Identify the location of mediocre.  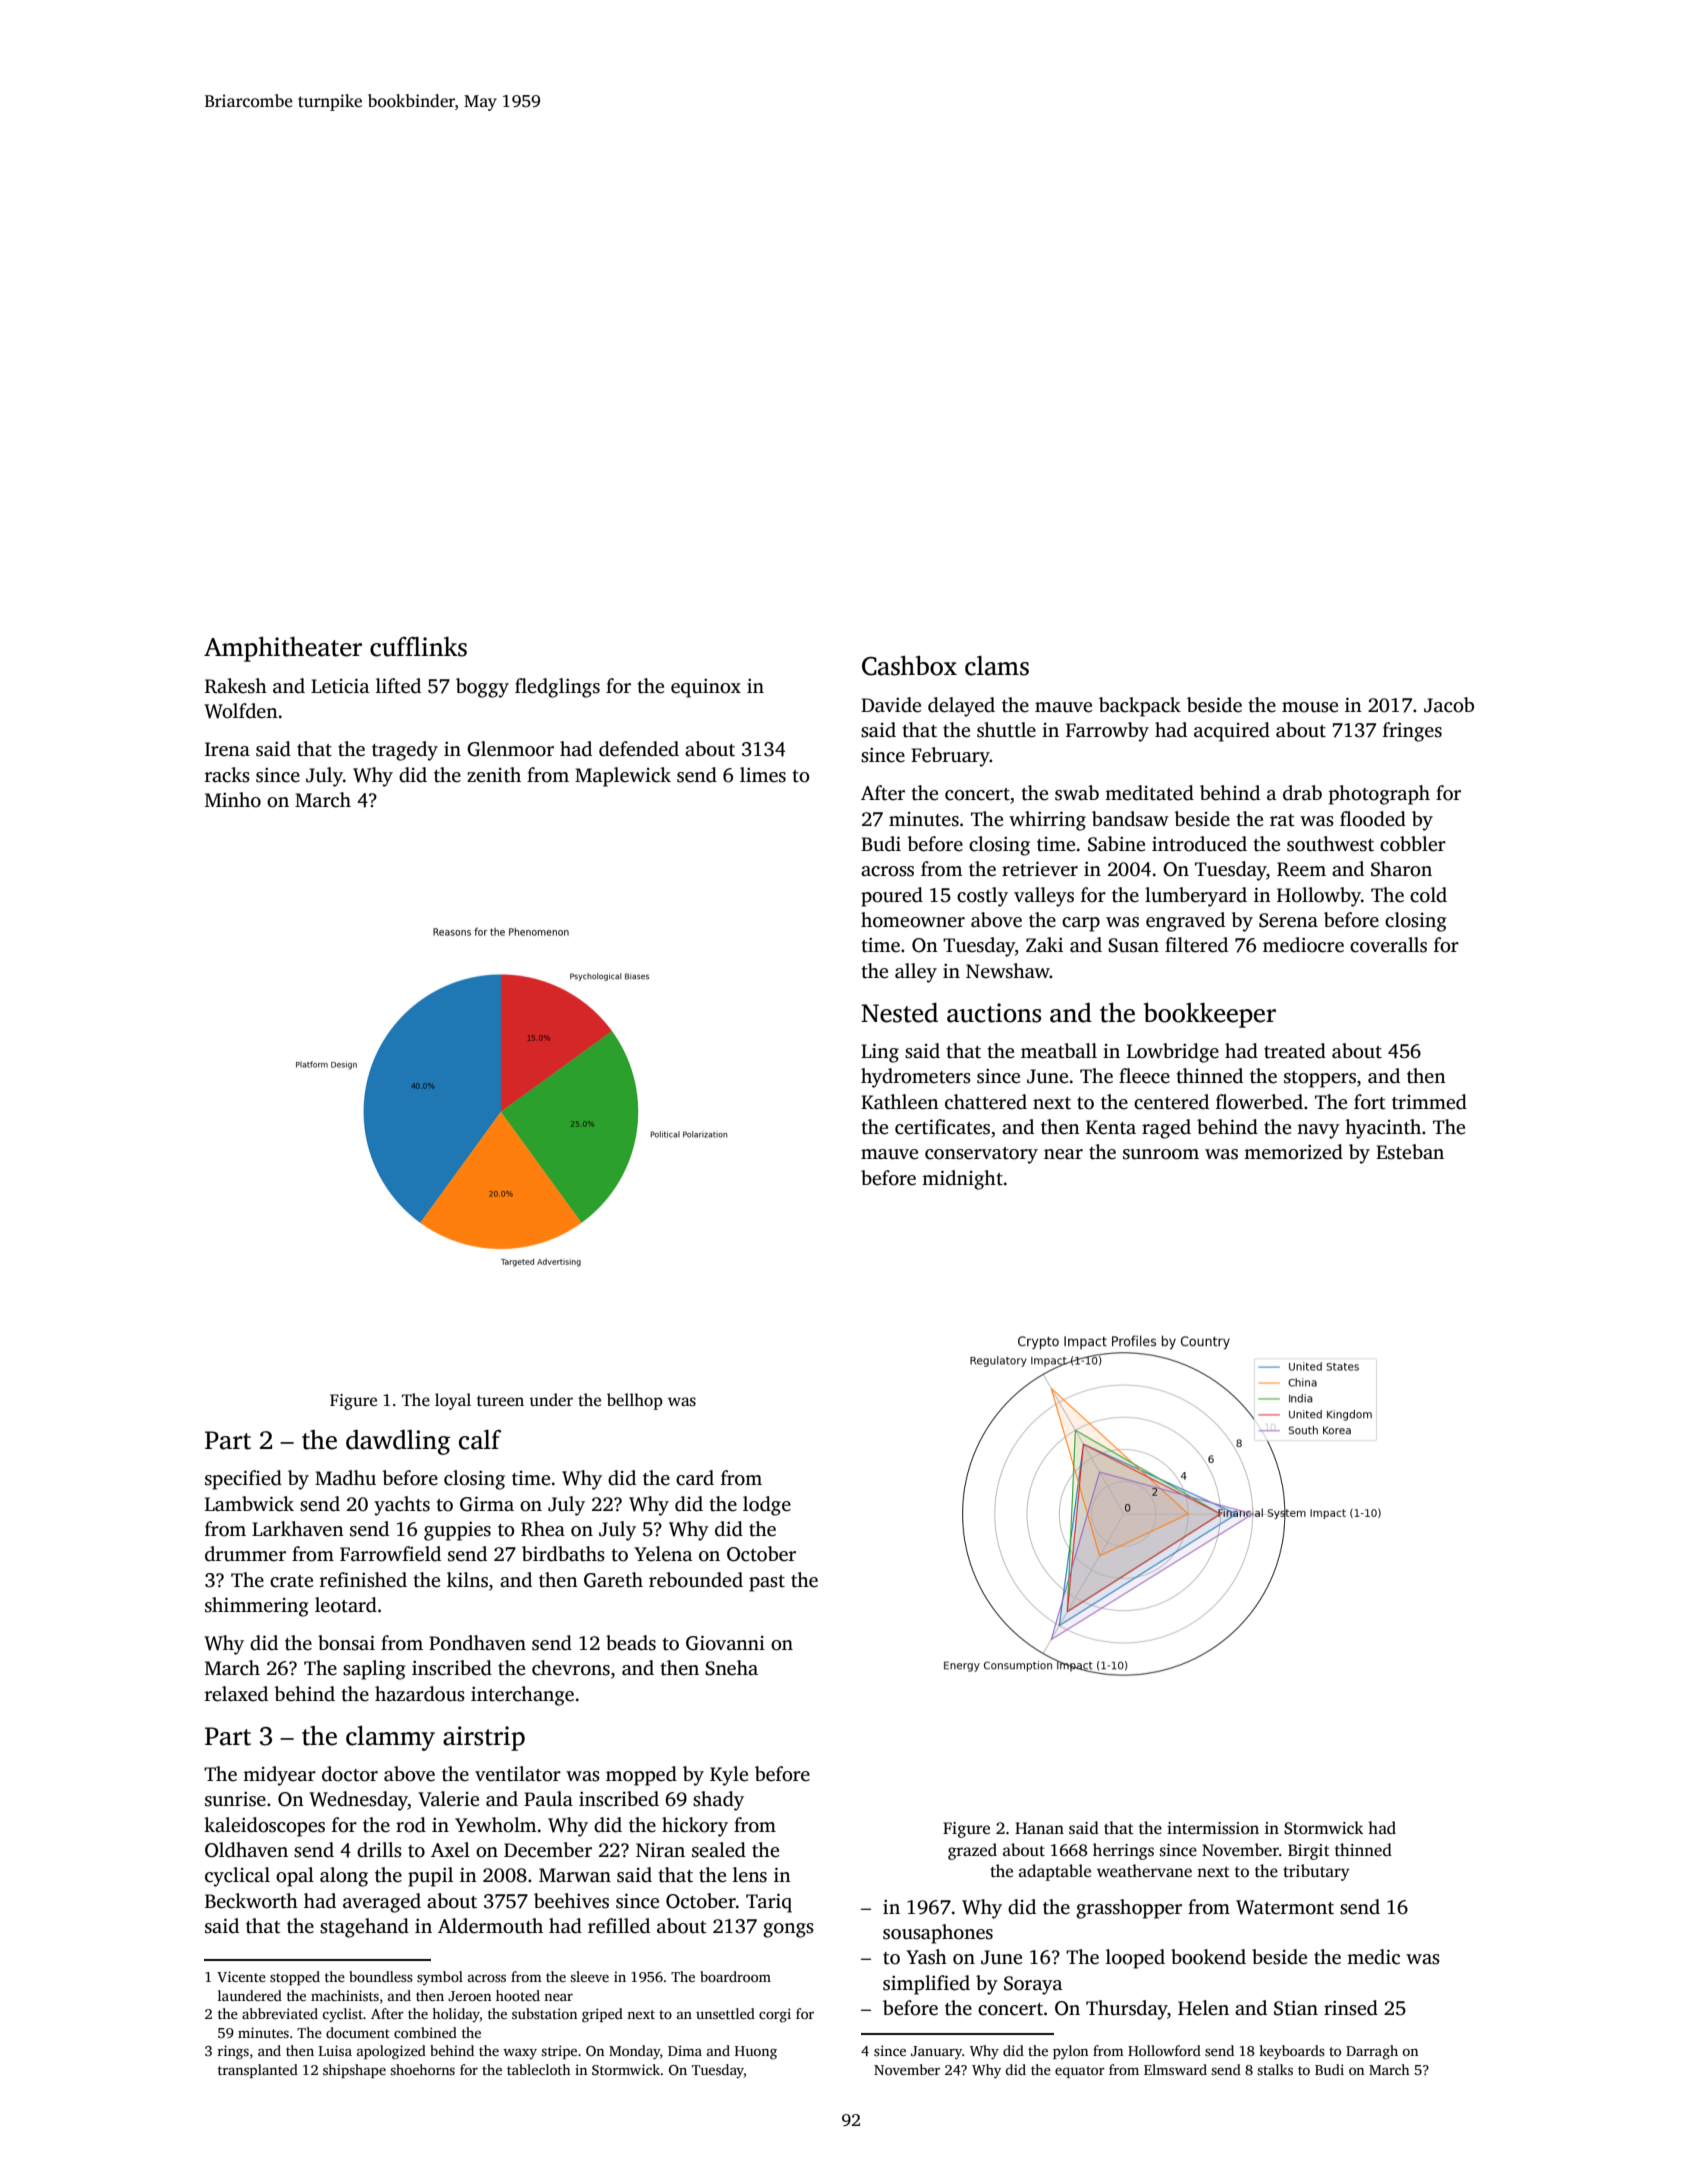
(1303, 945).
